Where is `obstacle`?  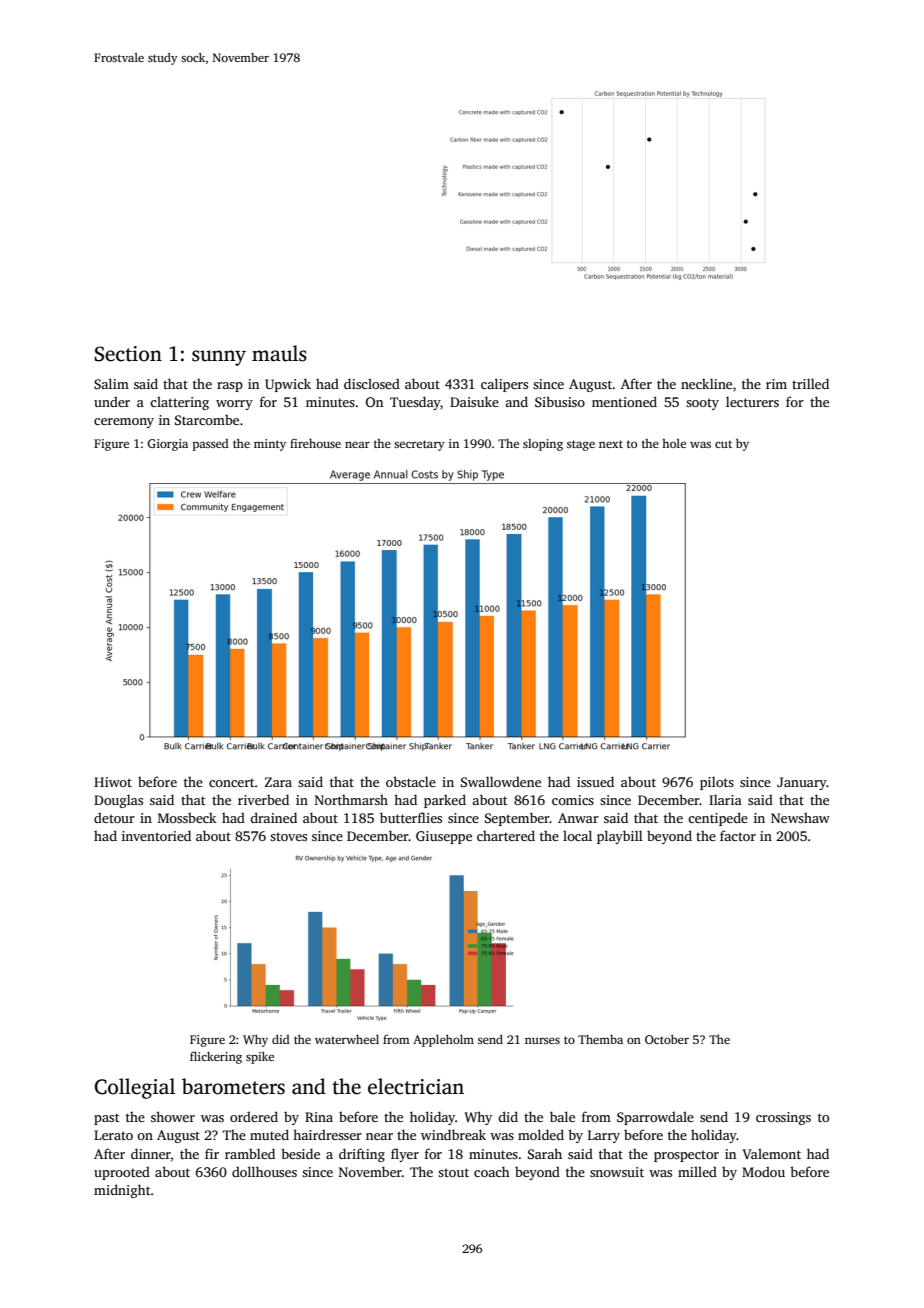 obstacle is located at coordinates (411, 781).
